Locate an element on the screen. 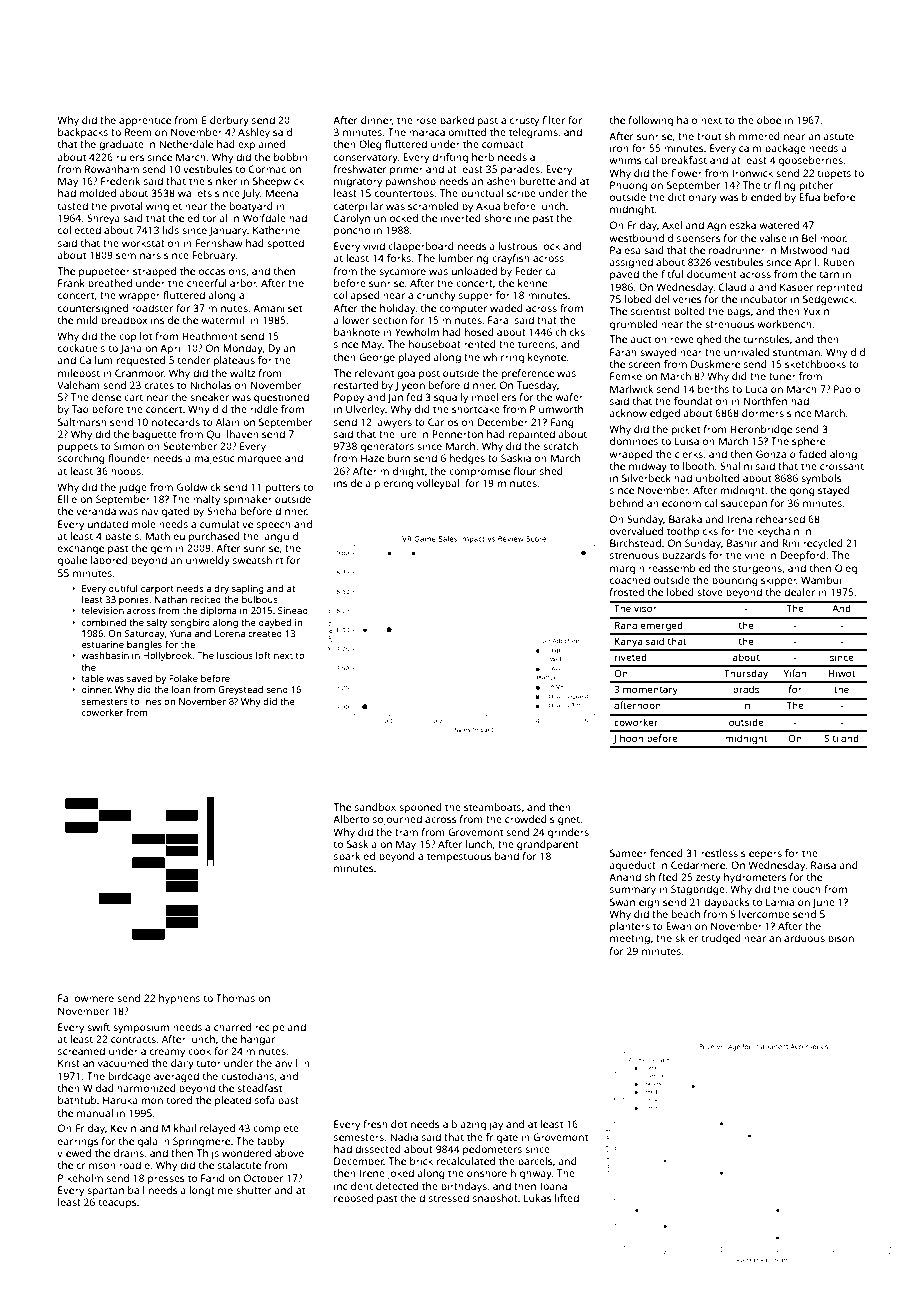 This screenshot has width=924, height=1308. dictionary is located at coordinates (692, 198).
